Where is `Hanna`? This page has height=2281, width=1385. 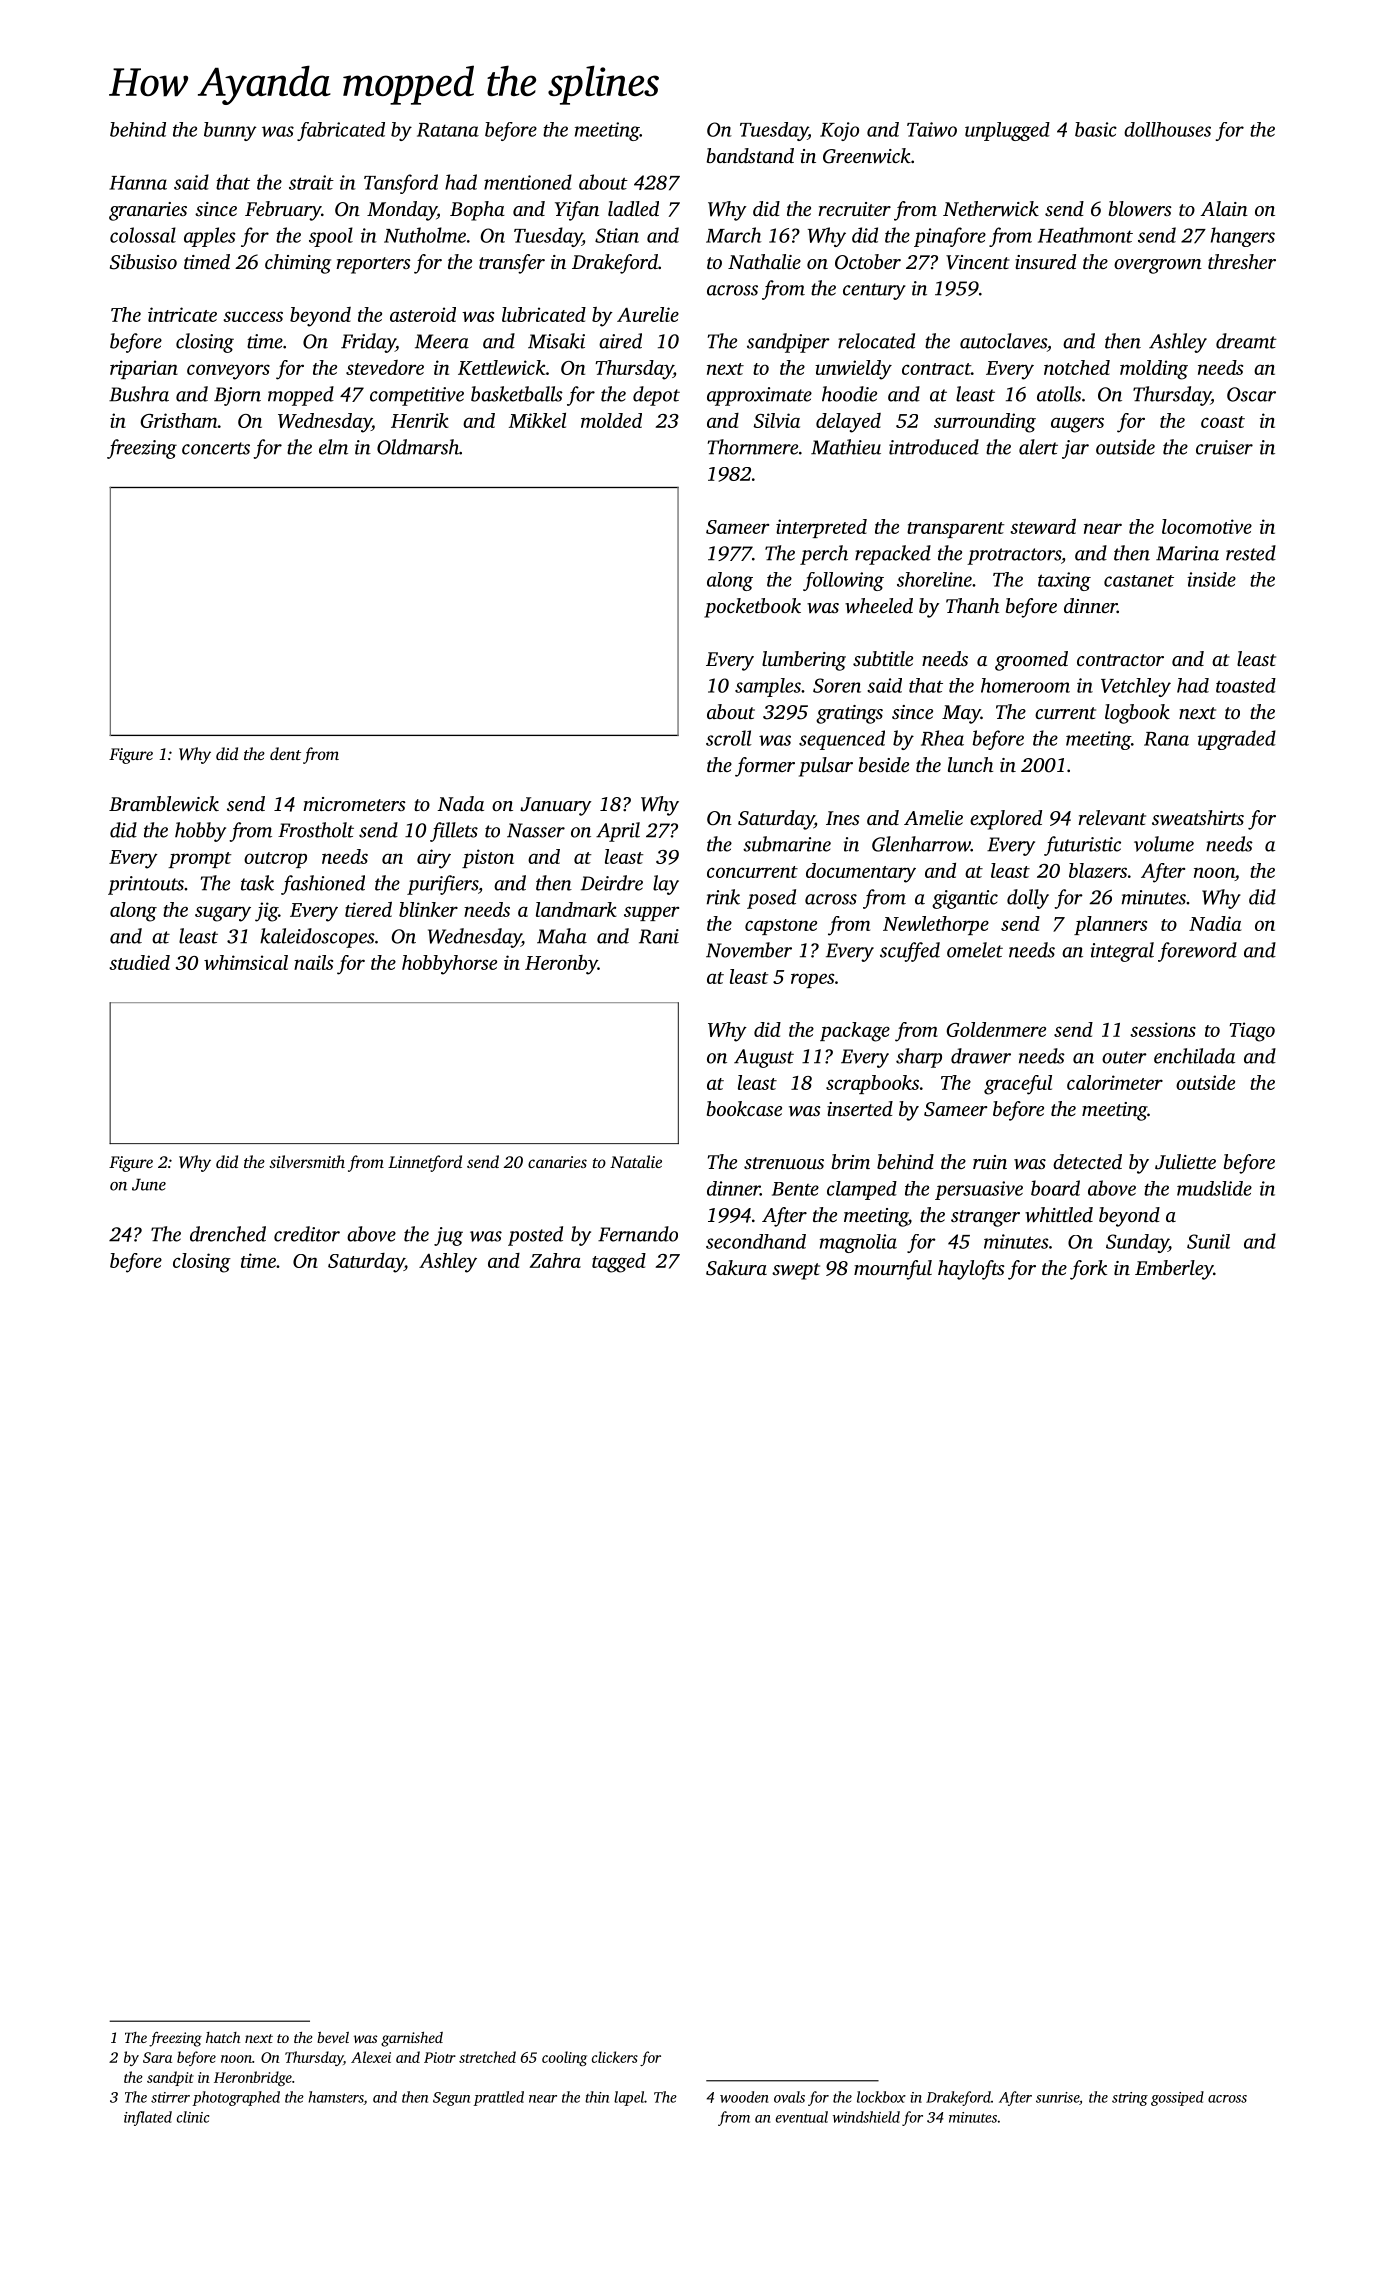 Hanna is located at coordinates (138, 183).
